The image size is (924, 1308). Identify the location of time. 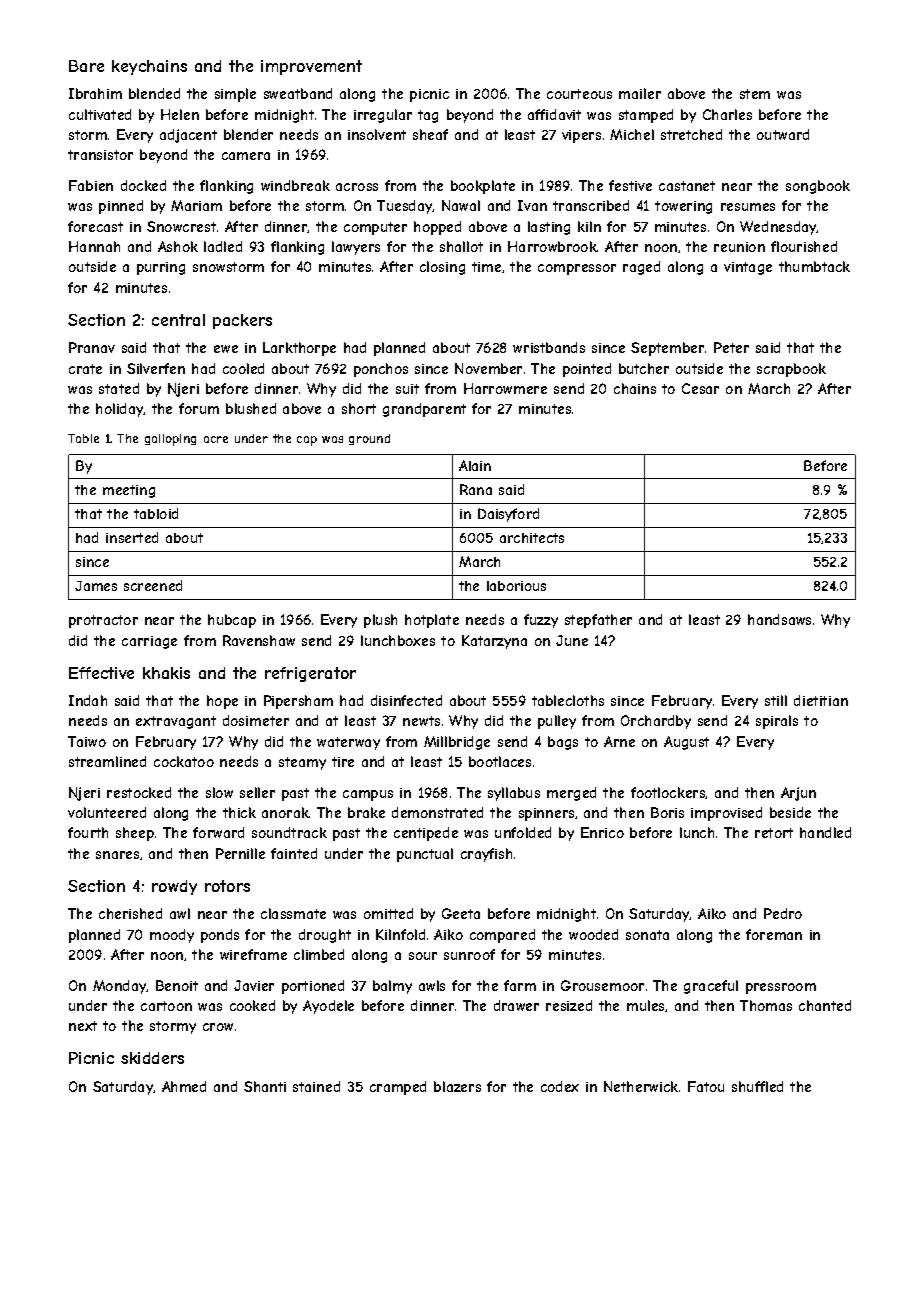
(486, 267).
